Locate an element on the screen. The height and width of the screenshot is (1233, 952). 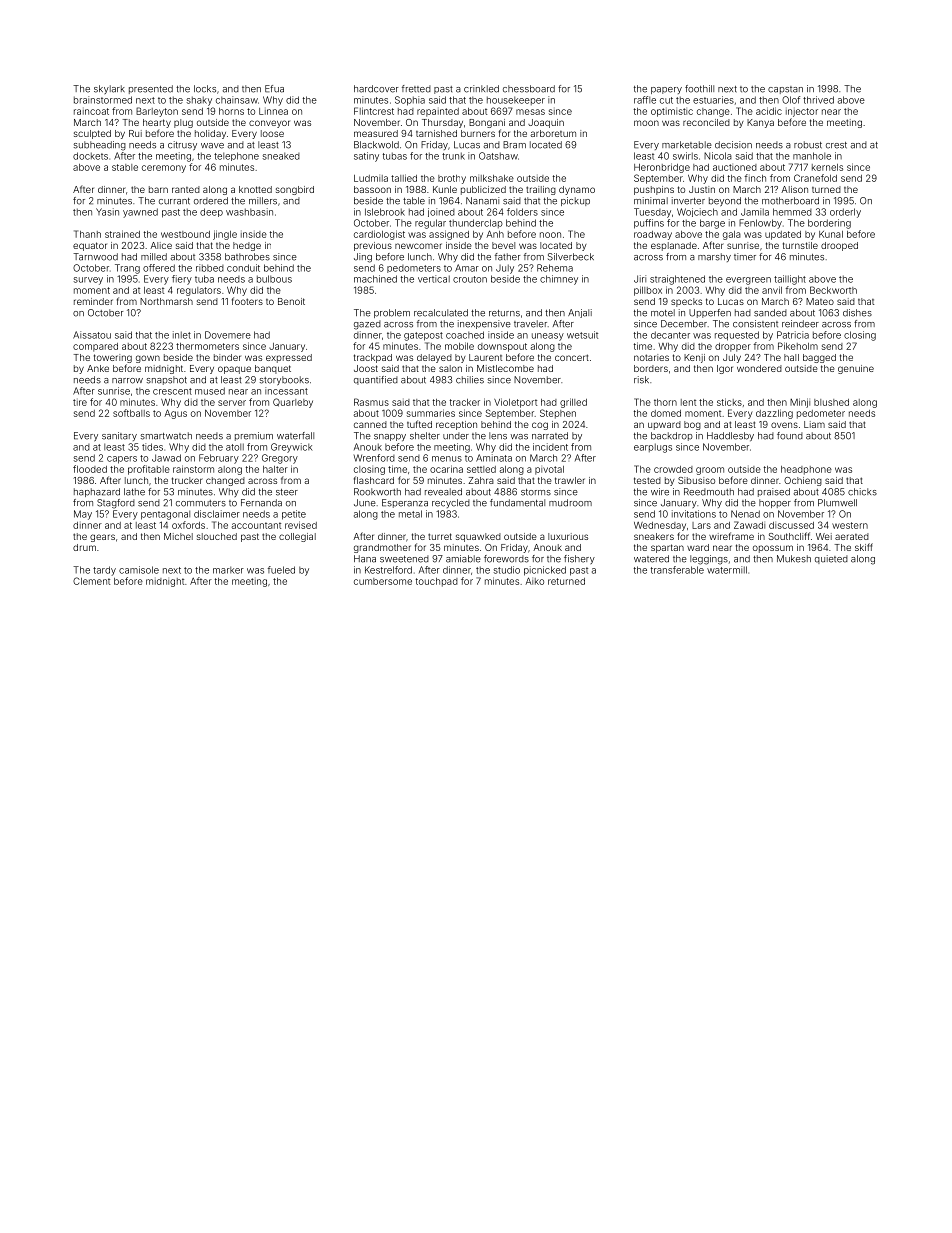
capstan is located at coordinates (785, 90).
